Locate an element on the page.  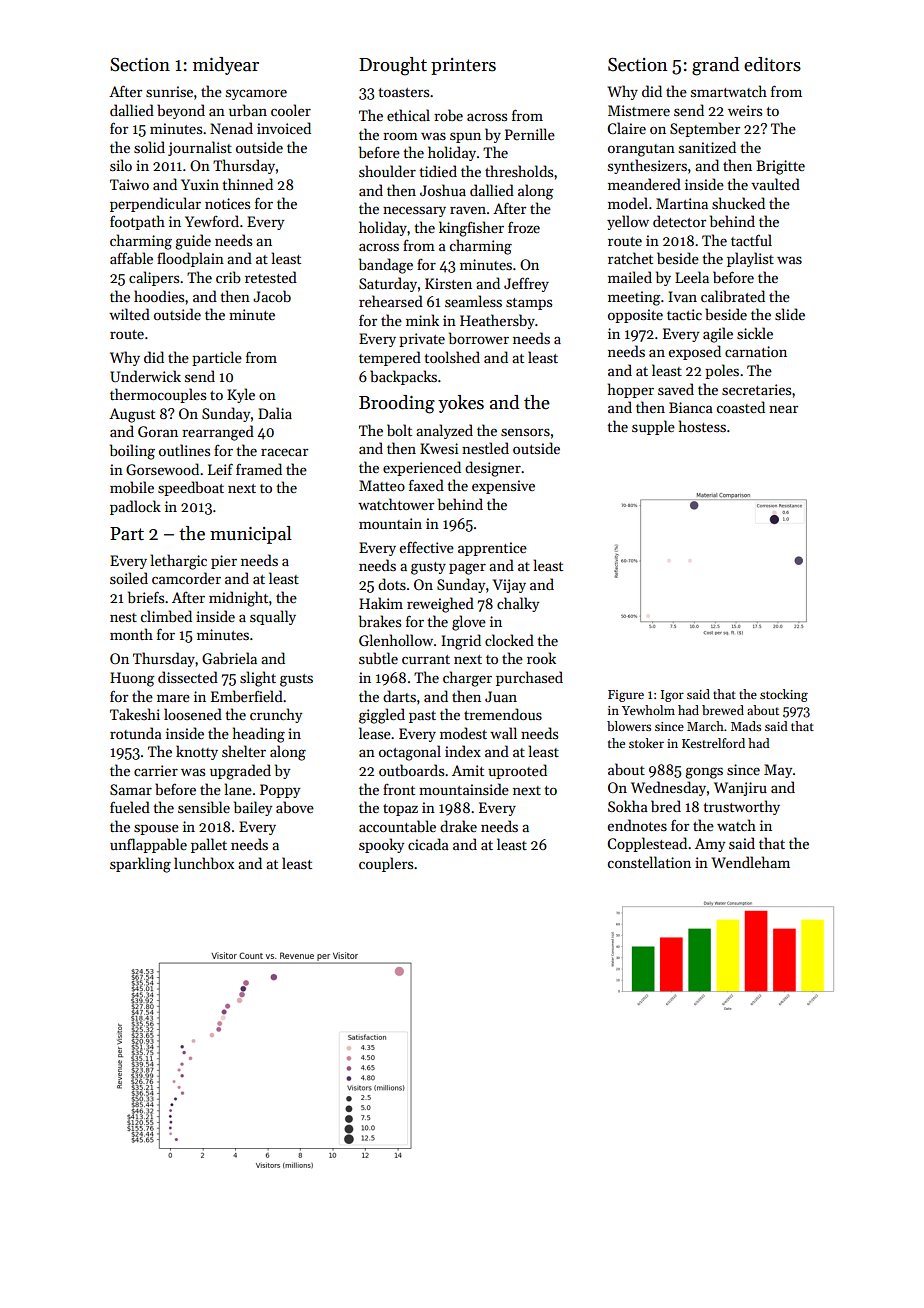
midyear is located at coordinates (226, 66).
